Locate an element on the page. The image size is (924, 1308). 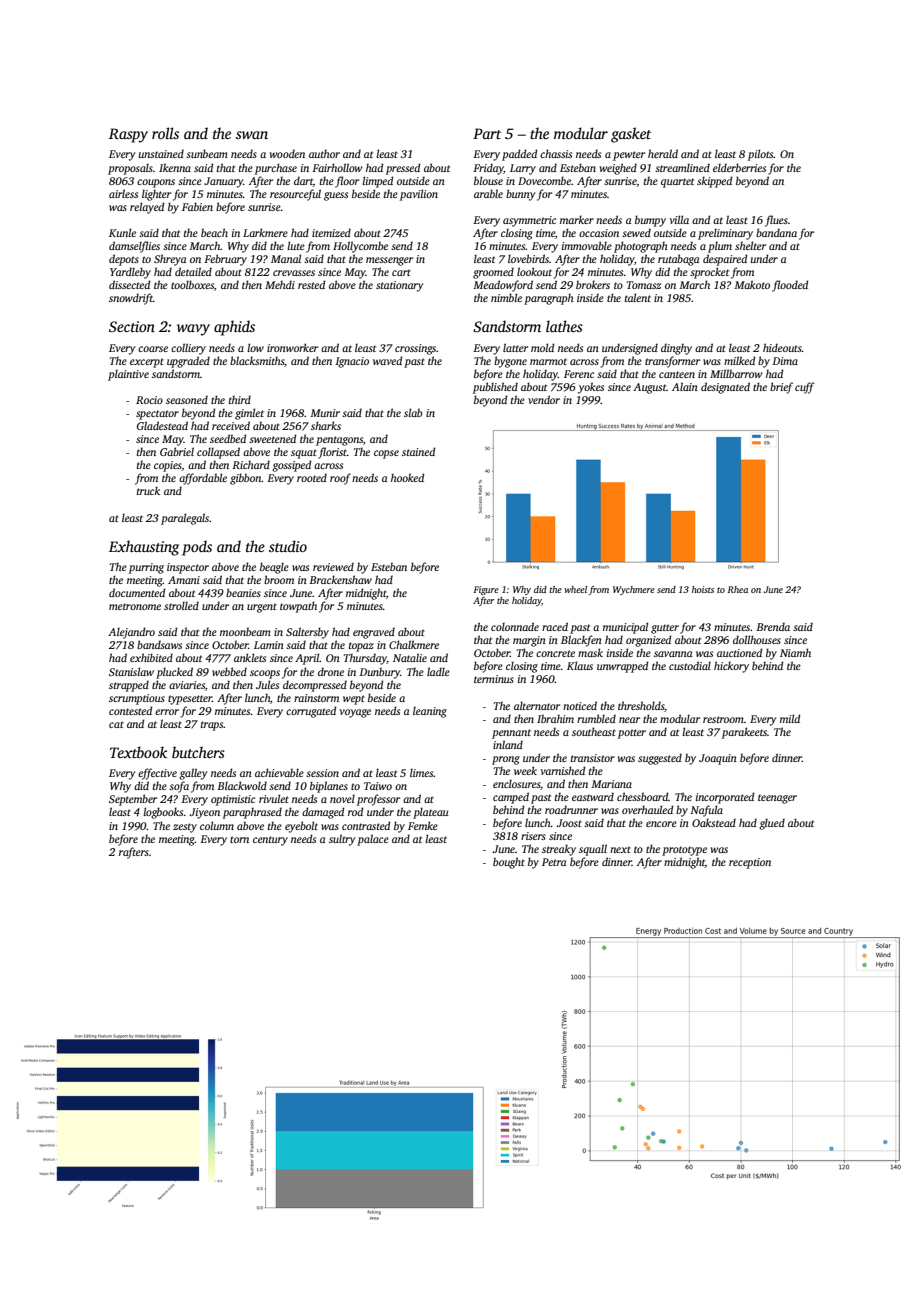
bought is located at coordinates (509, 863).
